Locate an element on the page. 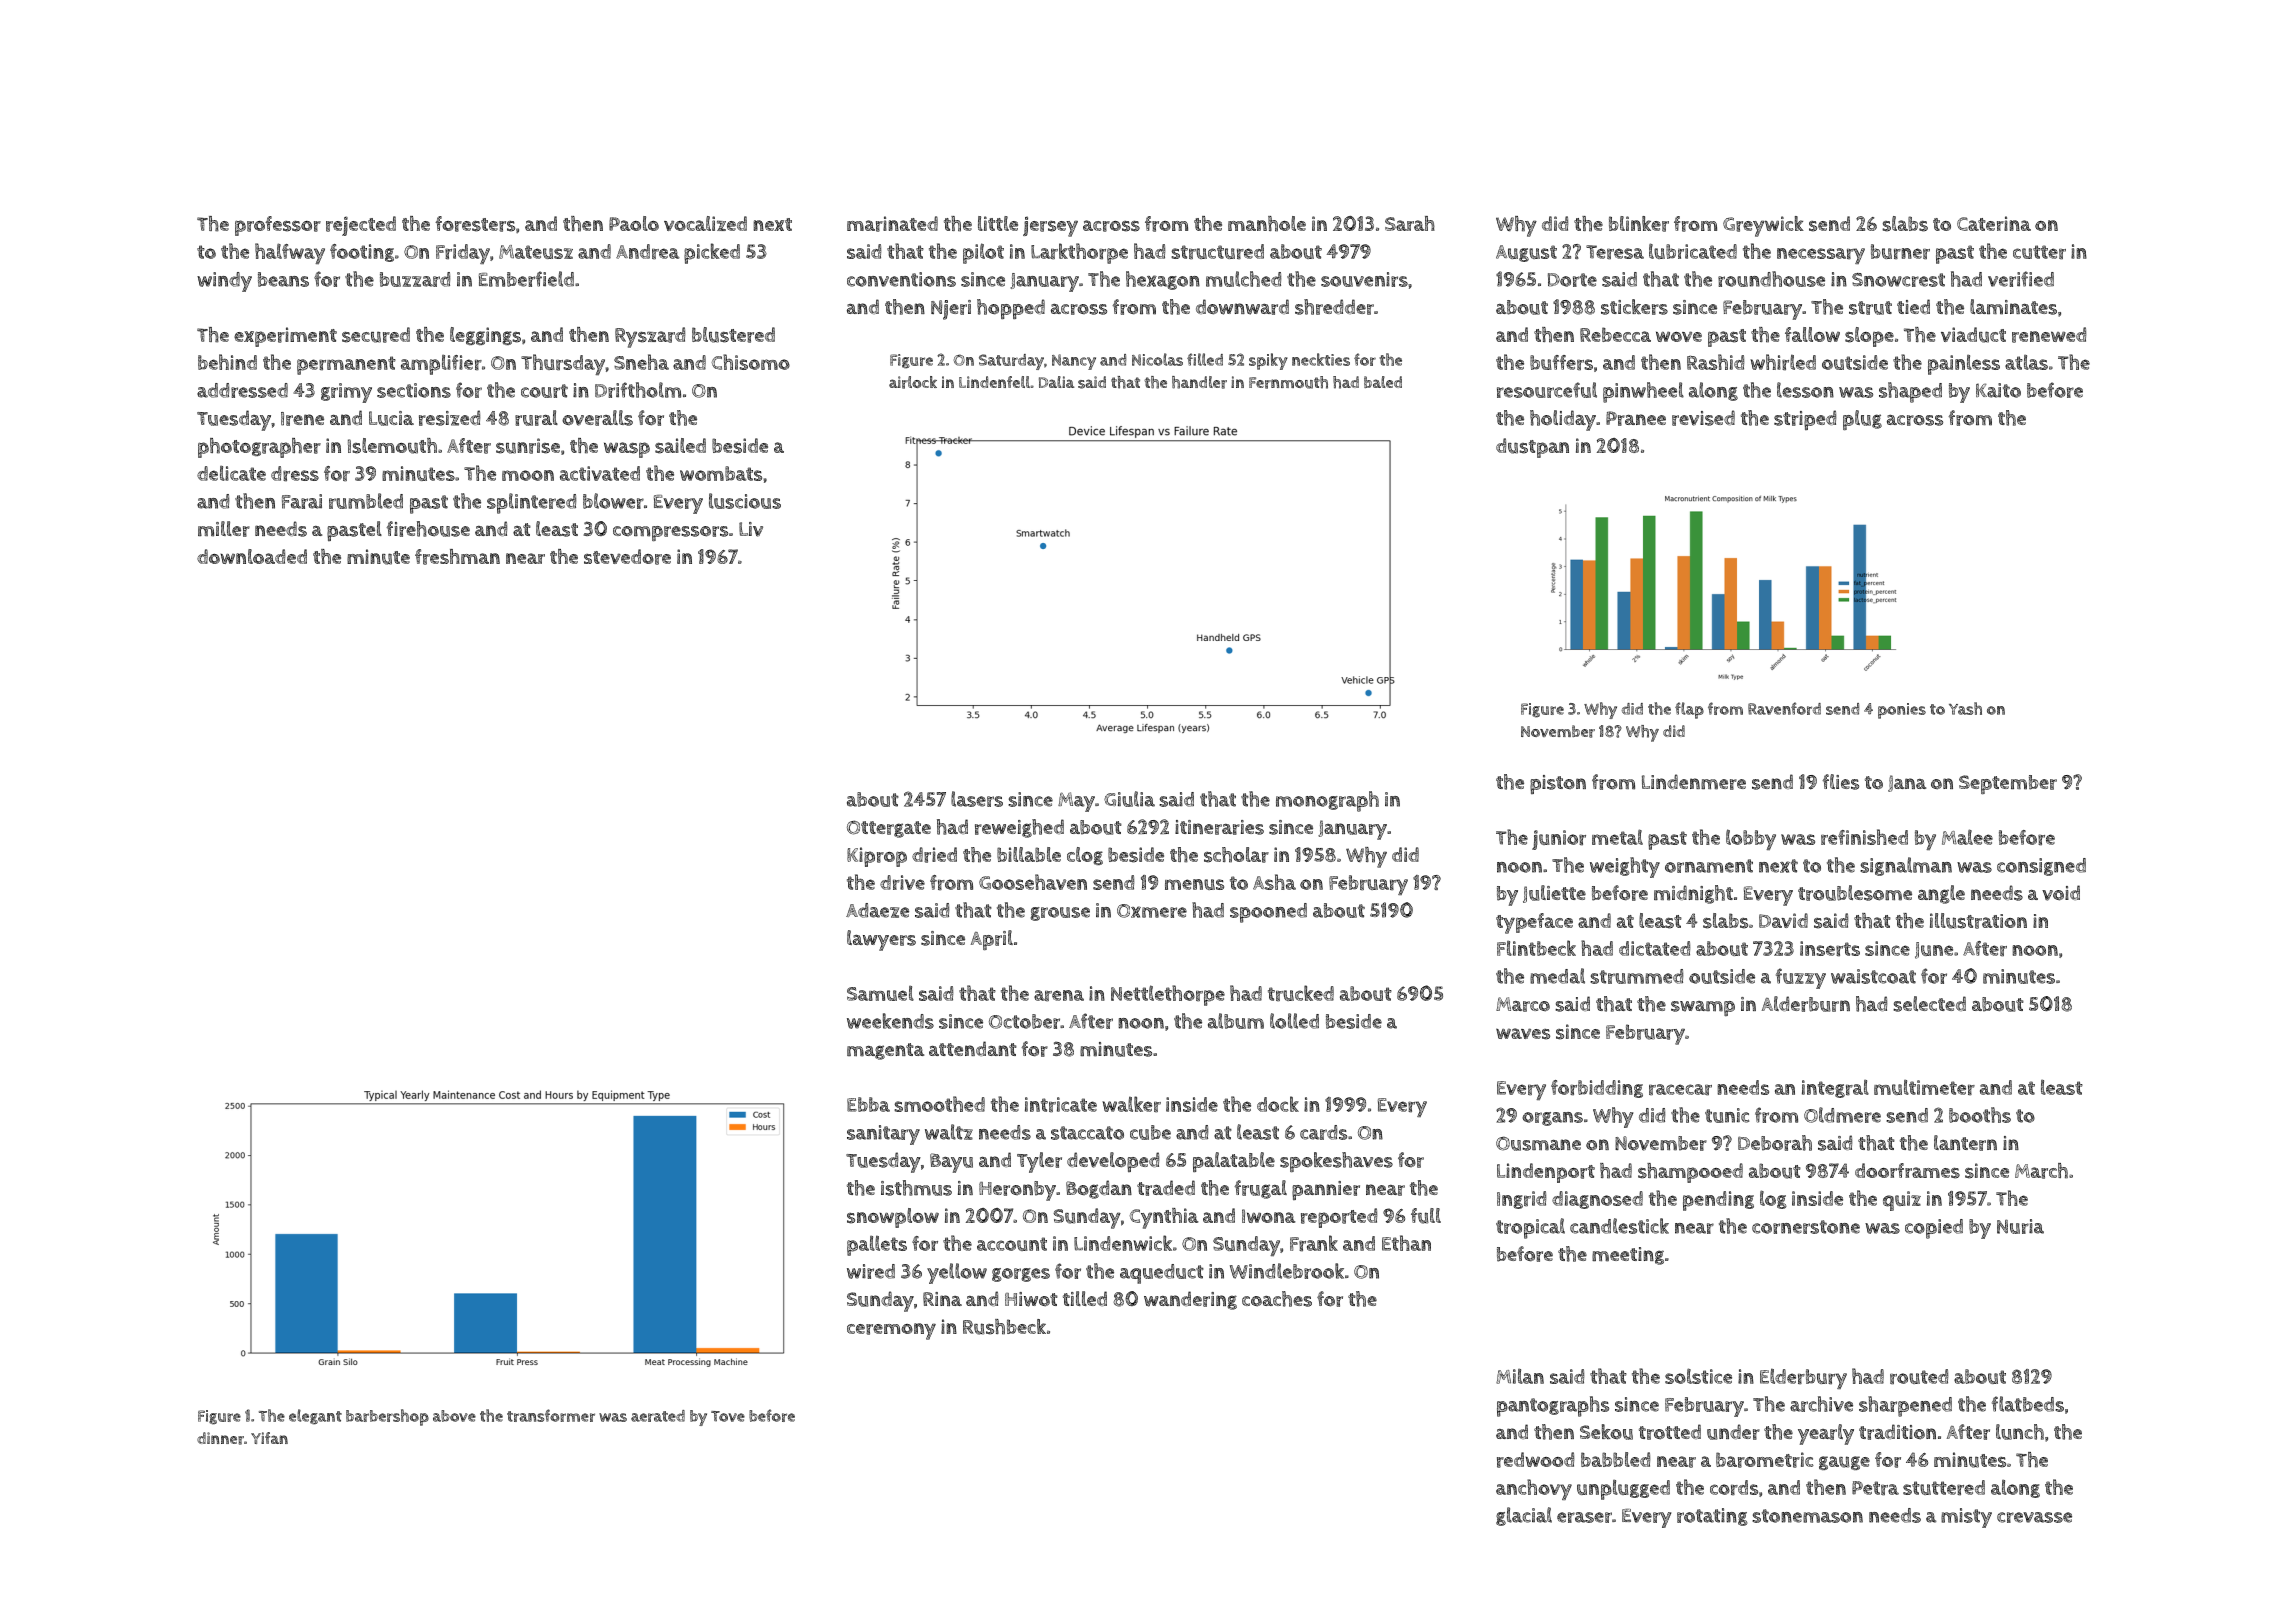  elegant is located at coordinates (315, 1417).
